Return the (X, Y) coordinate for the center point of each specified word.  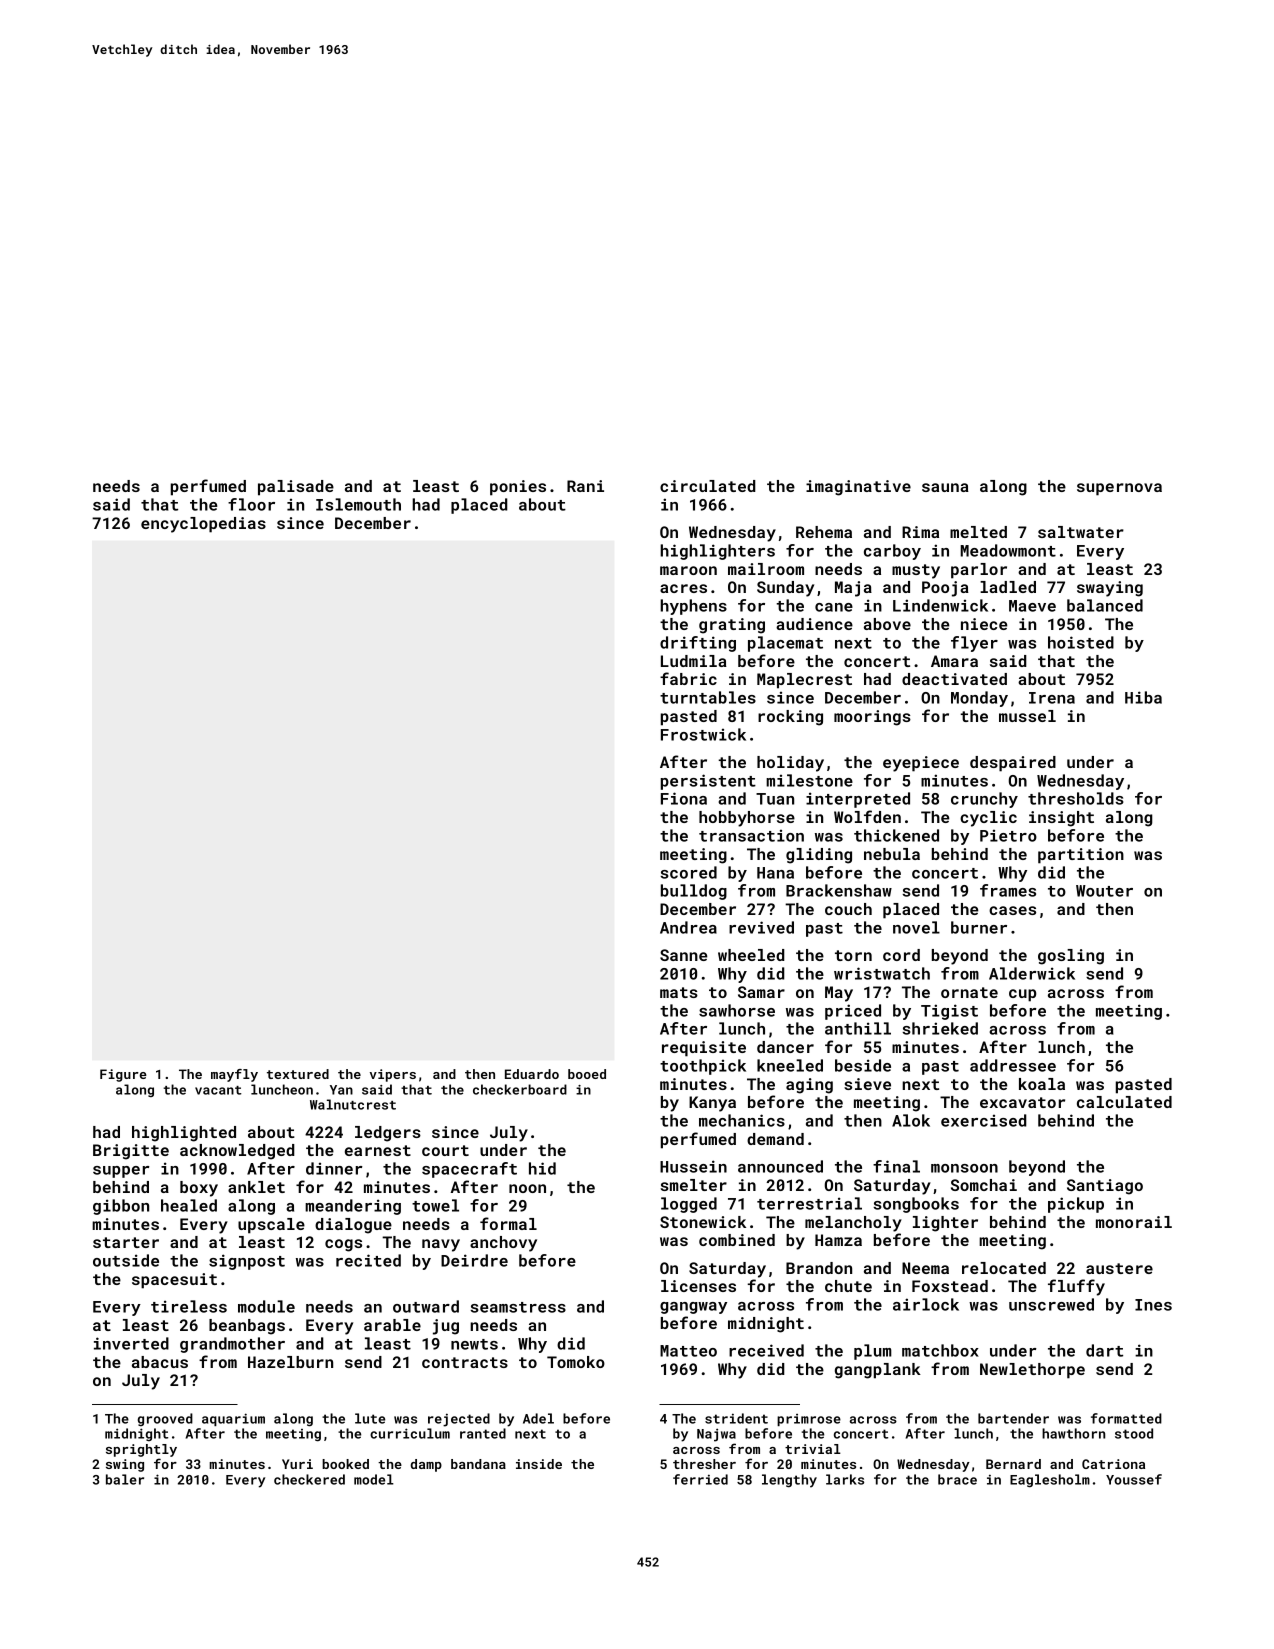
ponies (518, 488)
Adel (538, 1418)
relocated (1004, 1268)
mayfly (234, 1075)
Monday (979, 699)
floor (251, 504)
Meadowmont (1008, 550)
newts (474, 1344)
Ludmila (694, 661)
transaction (751, 836)
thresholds (1076, 798)
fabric (688, 678)
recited (368, 1260)
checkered (309, 1479)
